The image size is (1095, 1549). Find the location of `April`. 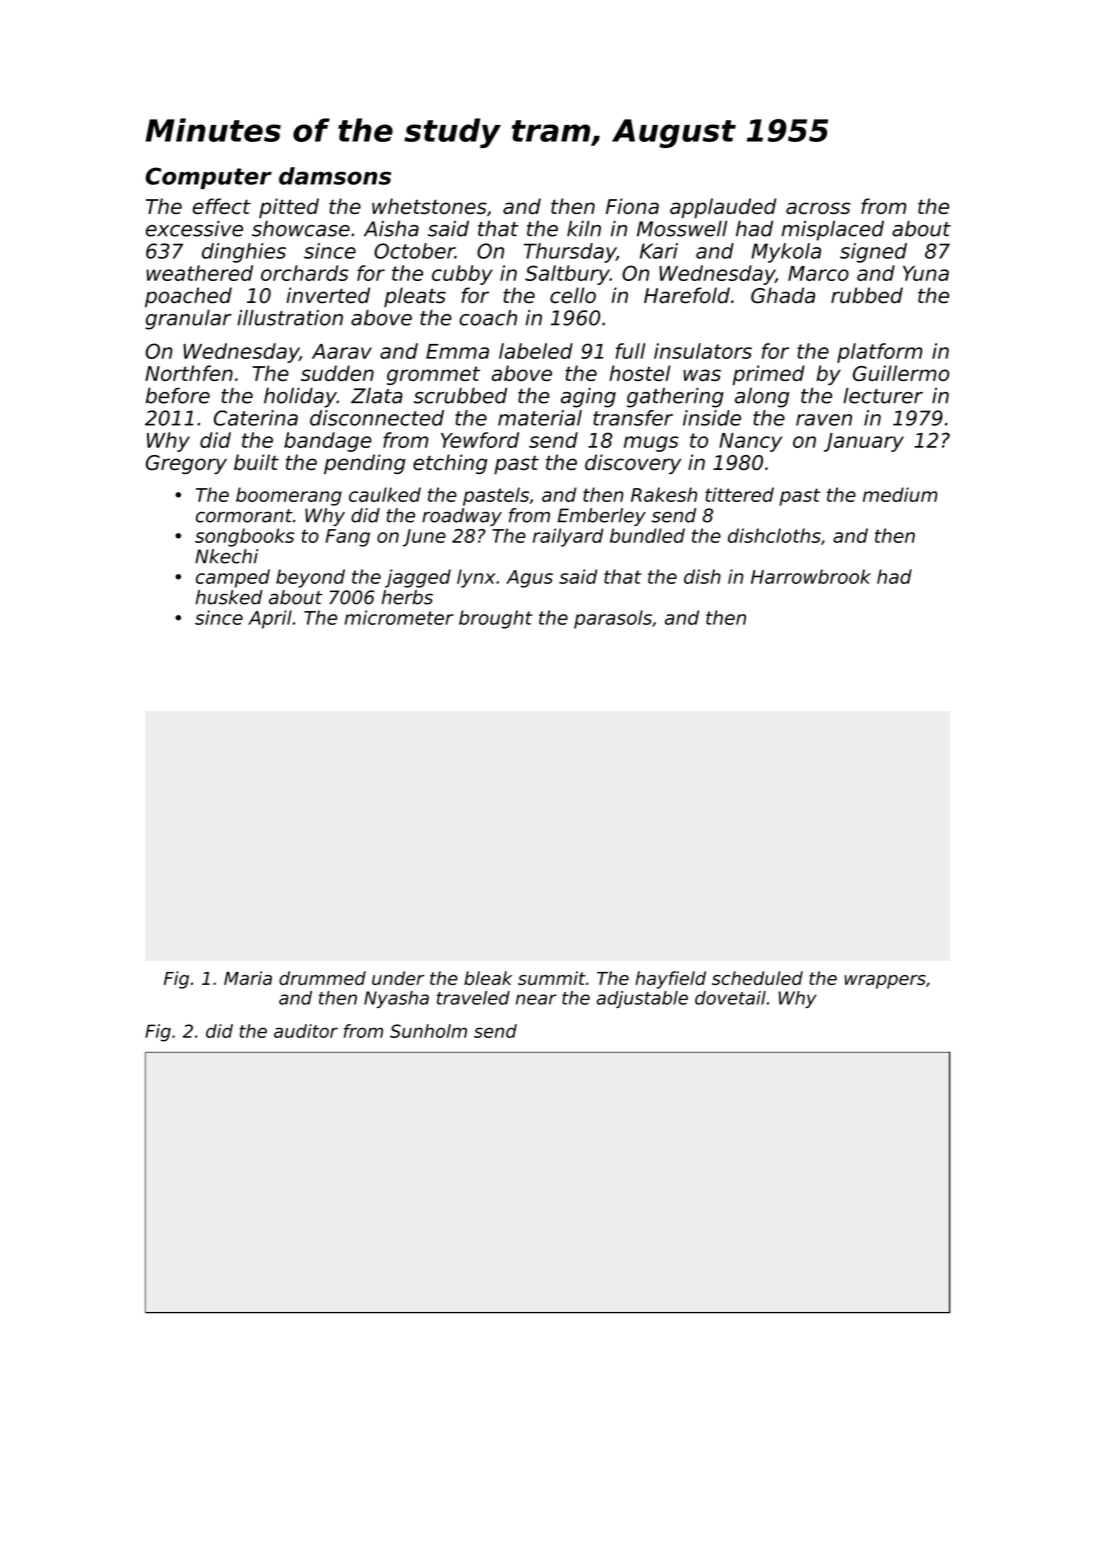

April is located at coordinates (270, 619).
